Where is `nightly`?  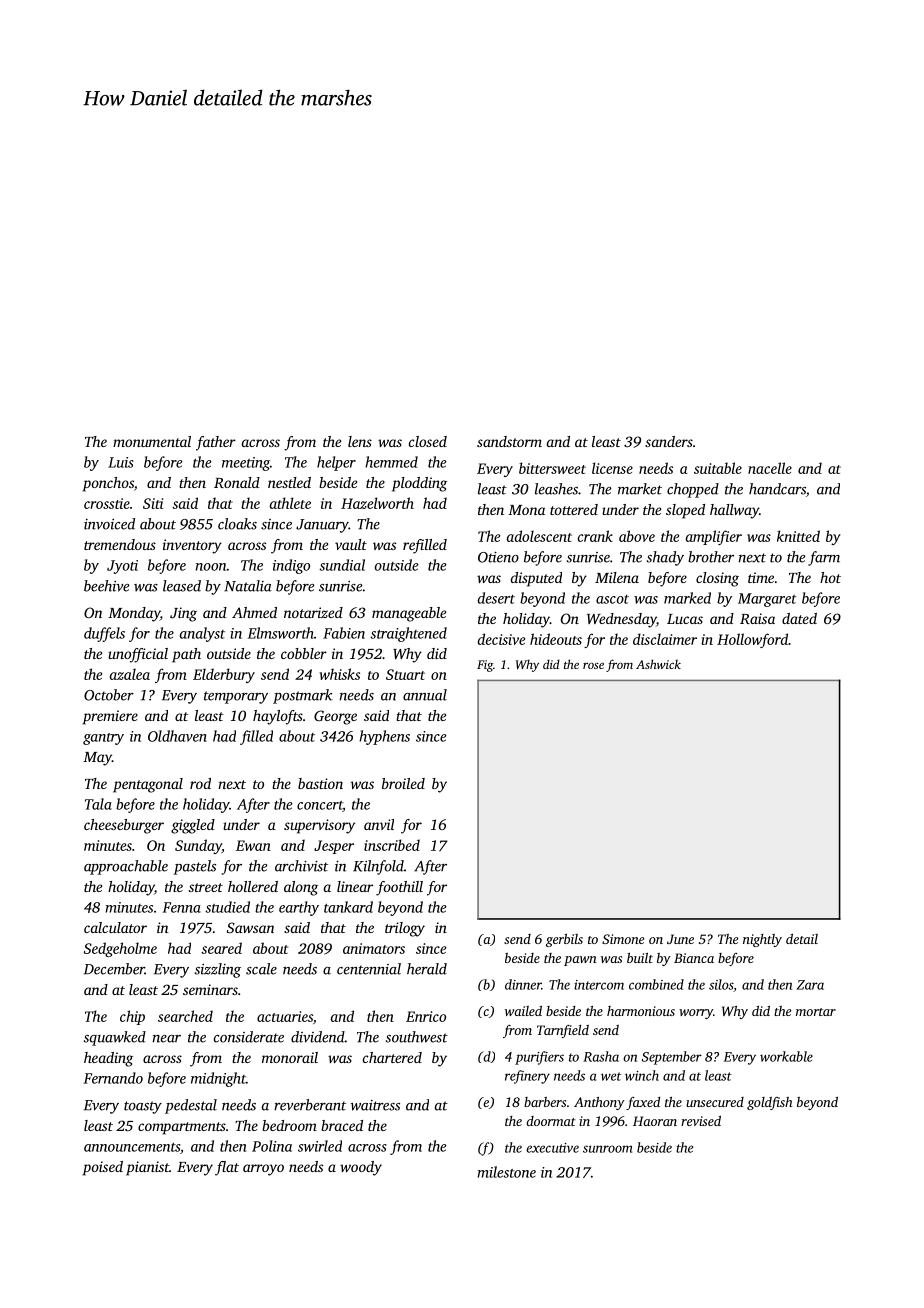
nightly is located at coordinates (762, 940).
